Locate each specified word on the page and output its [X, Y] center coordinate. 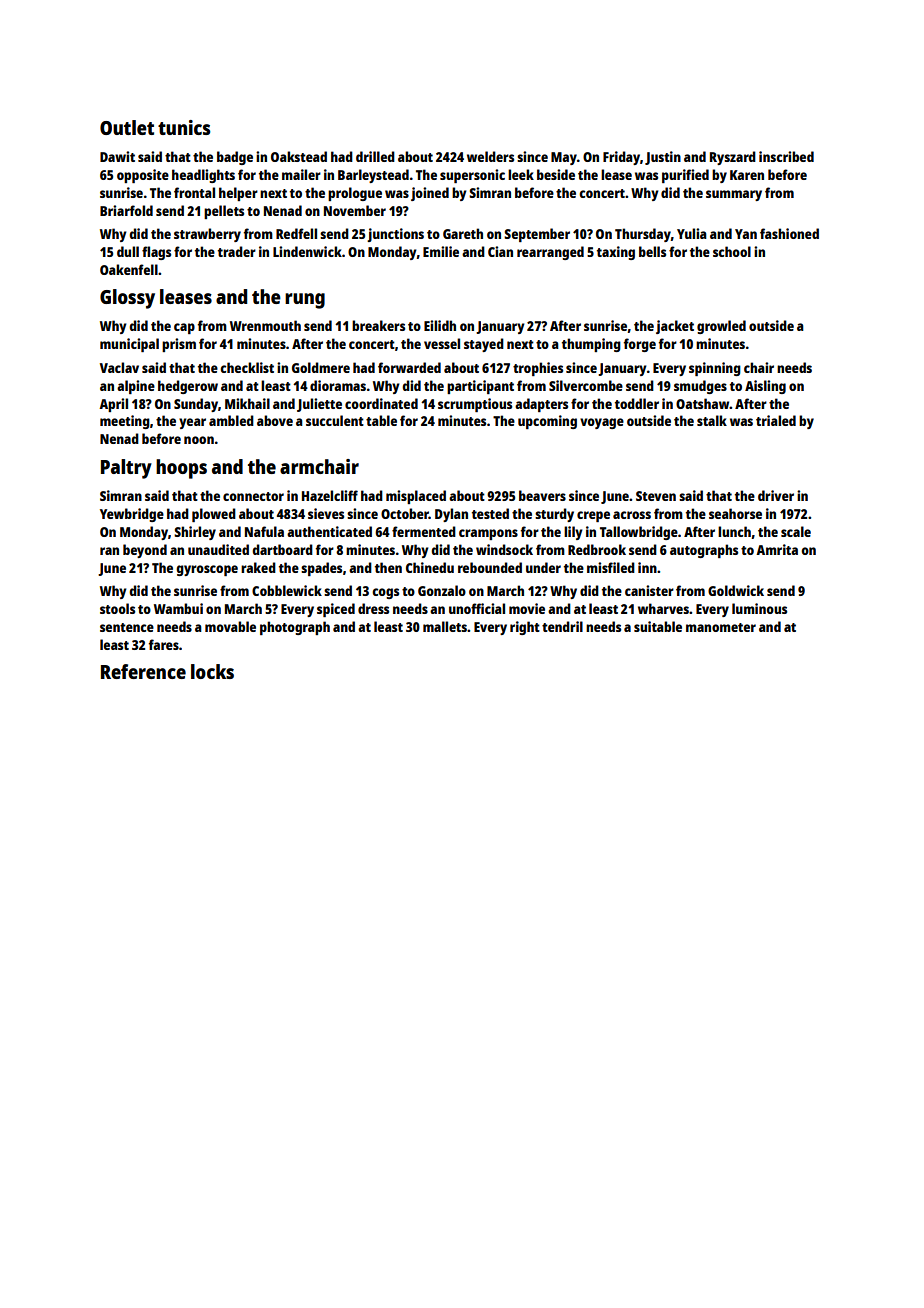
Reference [143, 671]
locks [212, 671]
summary [734, 195]
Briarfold [126, 210]
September [537, 235]
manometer [721, 627]
